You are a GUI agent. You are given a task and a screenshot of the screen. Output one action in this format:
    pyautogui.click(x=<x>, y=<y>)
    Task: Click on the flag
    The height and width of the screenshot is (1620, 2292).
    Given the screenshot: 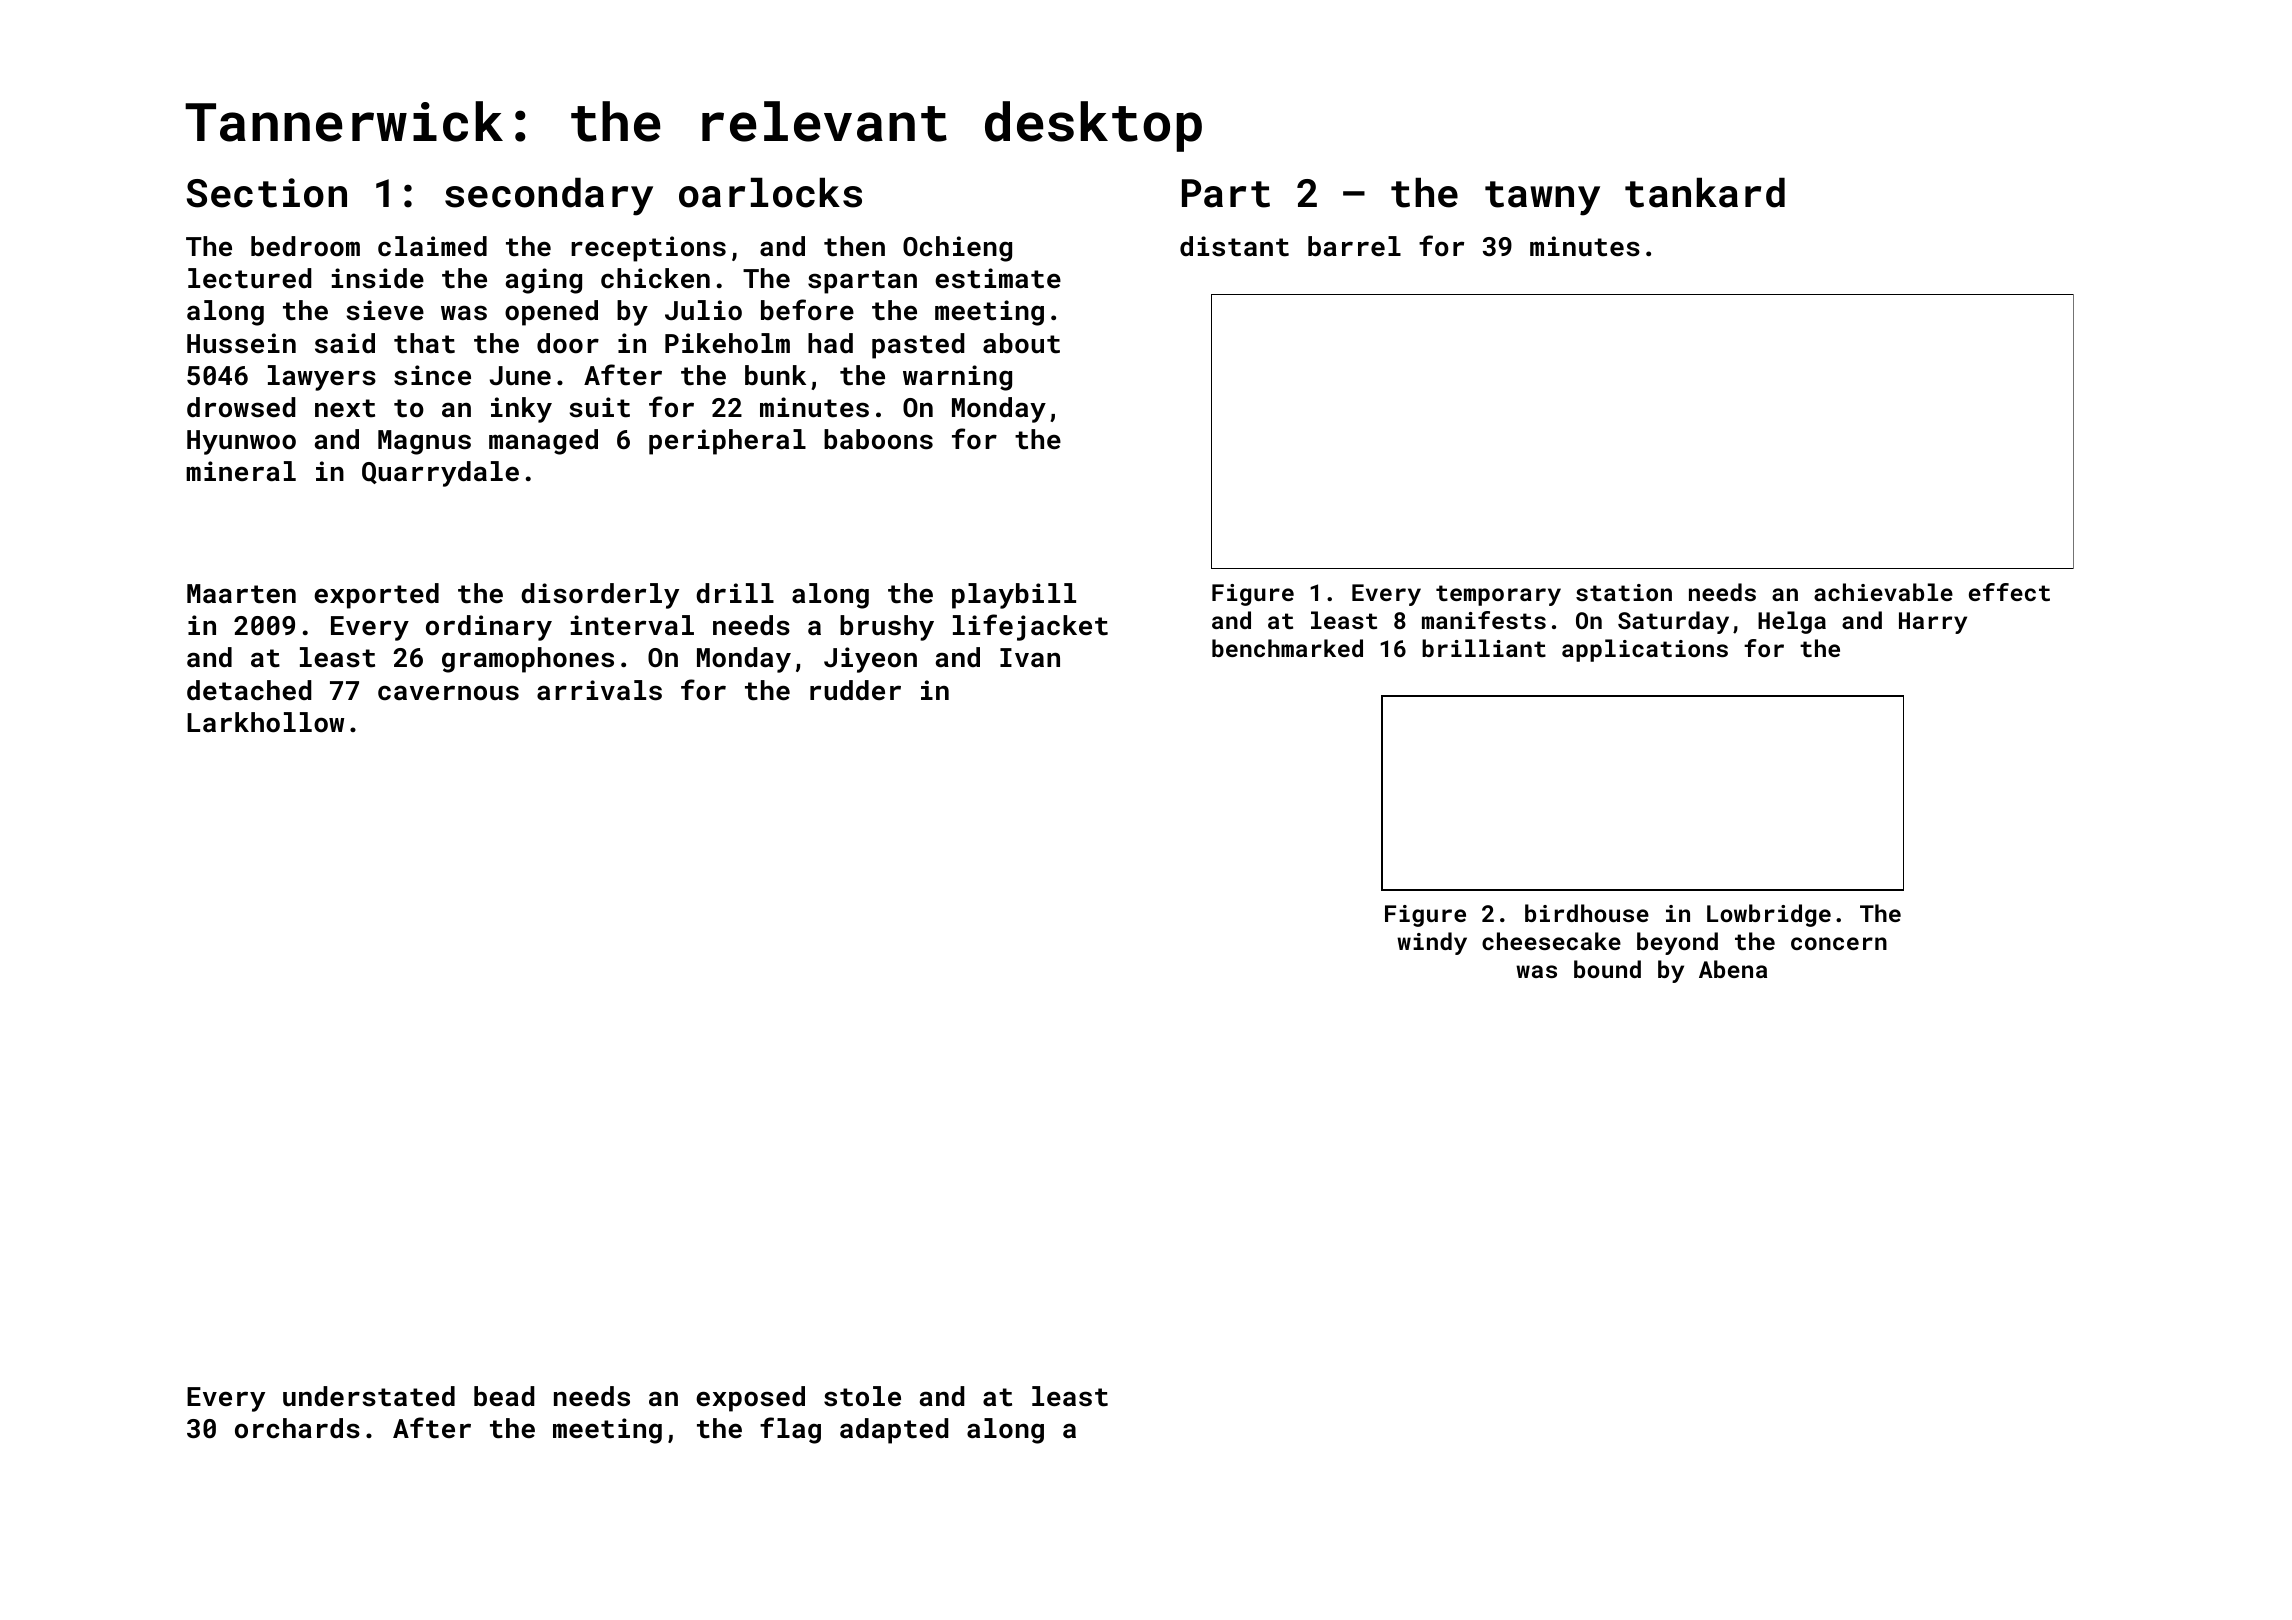 What is the action you would take?
    pyautogui.click(x=790, y=1430)
